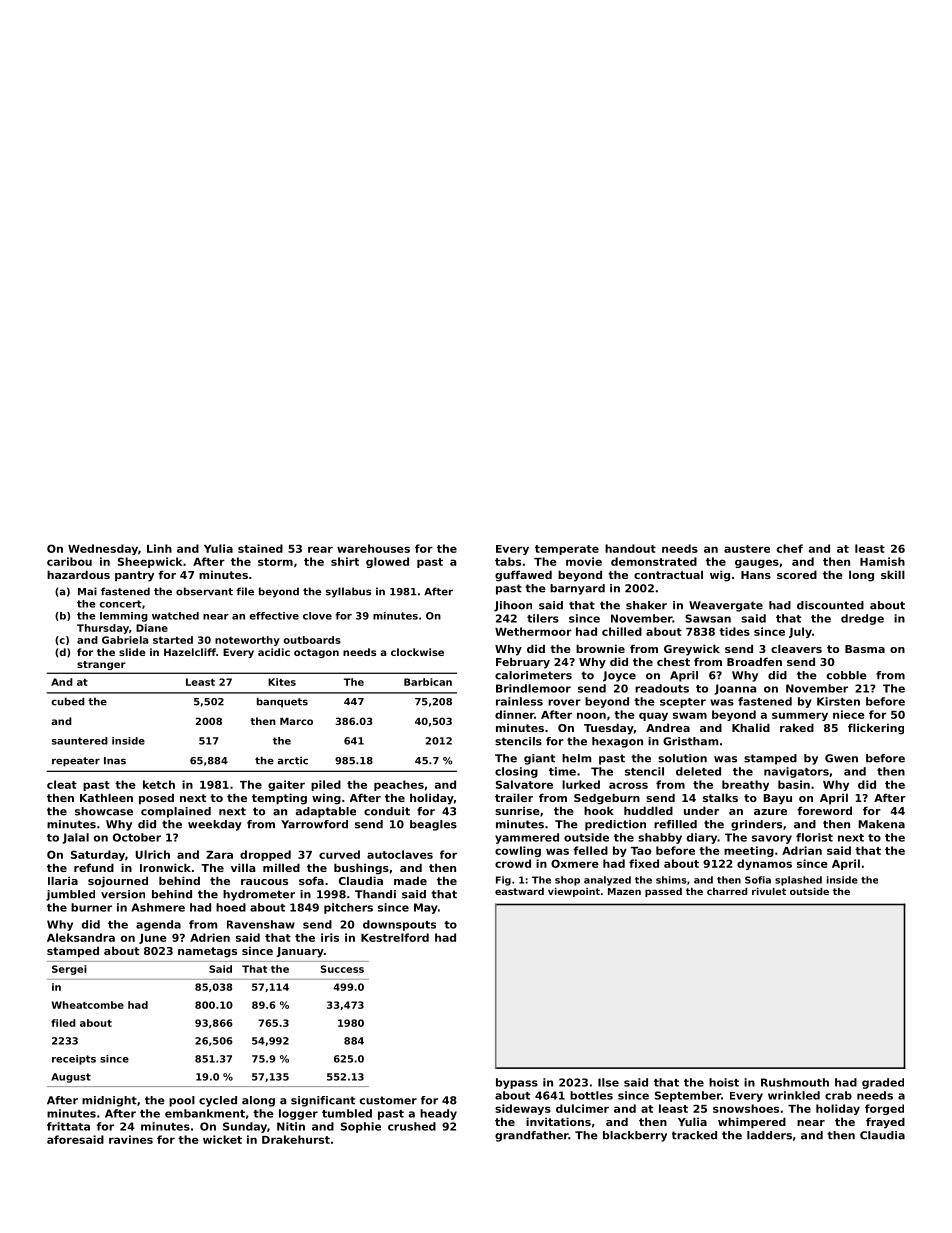 The image size is (952, 1233). Describe the element at coordinates (881, 824) in the screenshot. I see `Makena` at that location.
